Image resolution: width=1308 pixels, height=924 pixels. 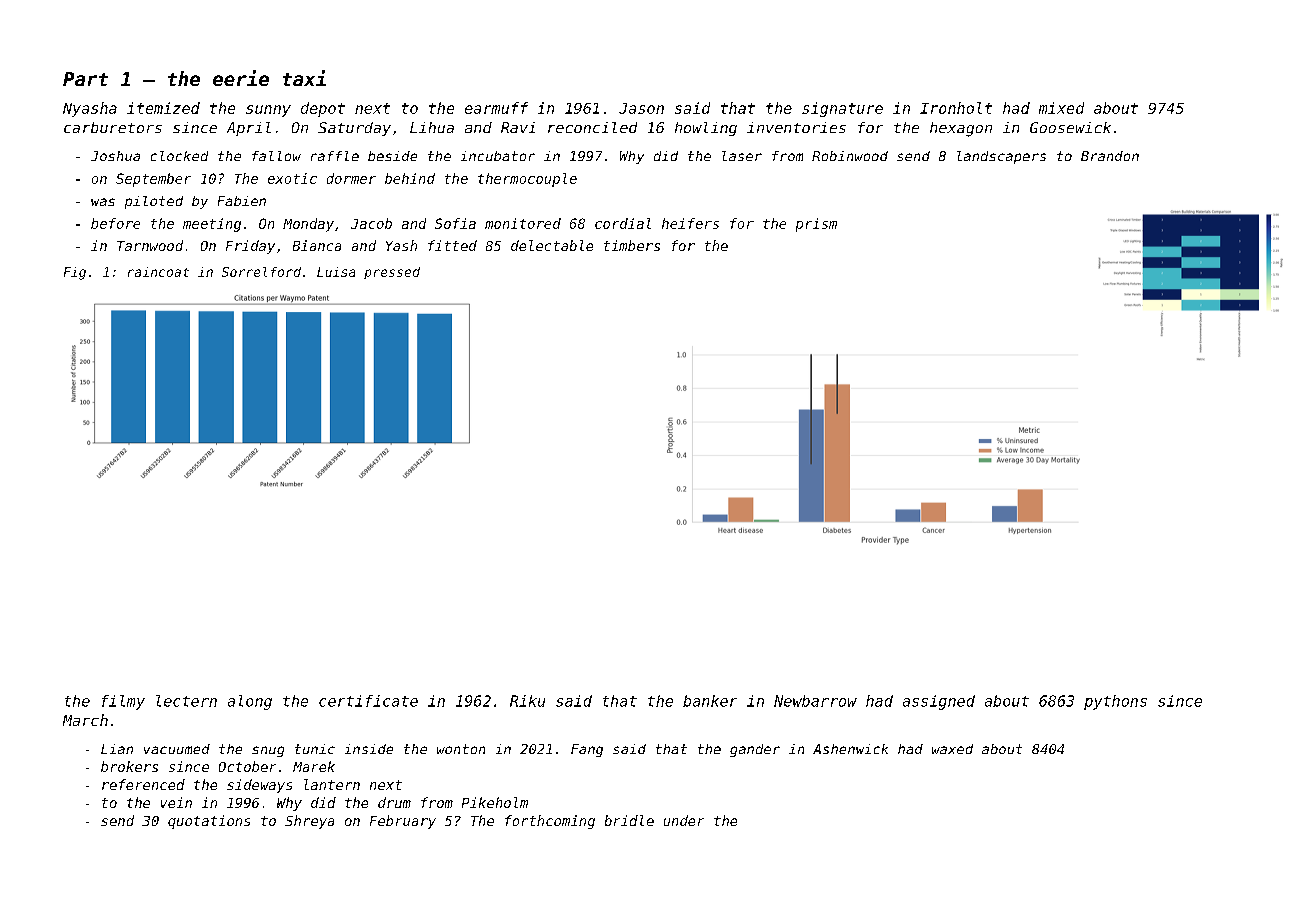 I want to click on pythons, so click(x=1115, y=702).
